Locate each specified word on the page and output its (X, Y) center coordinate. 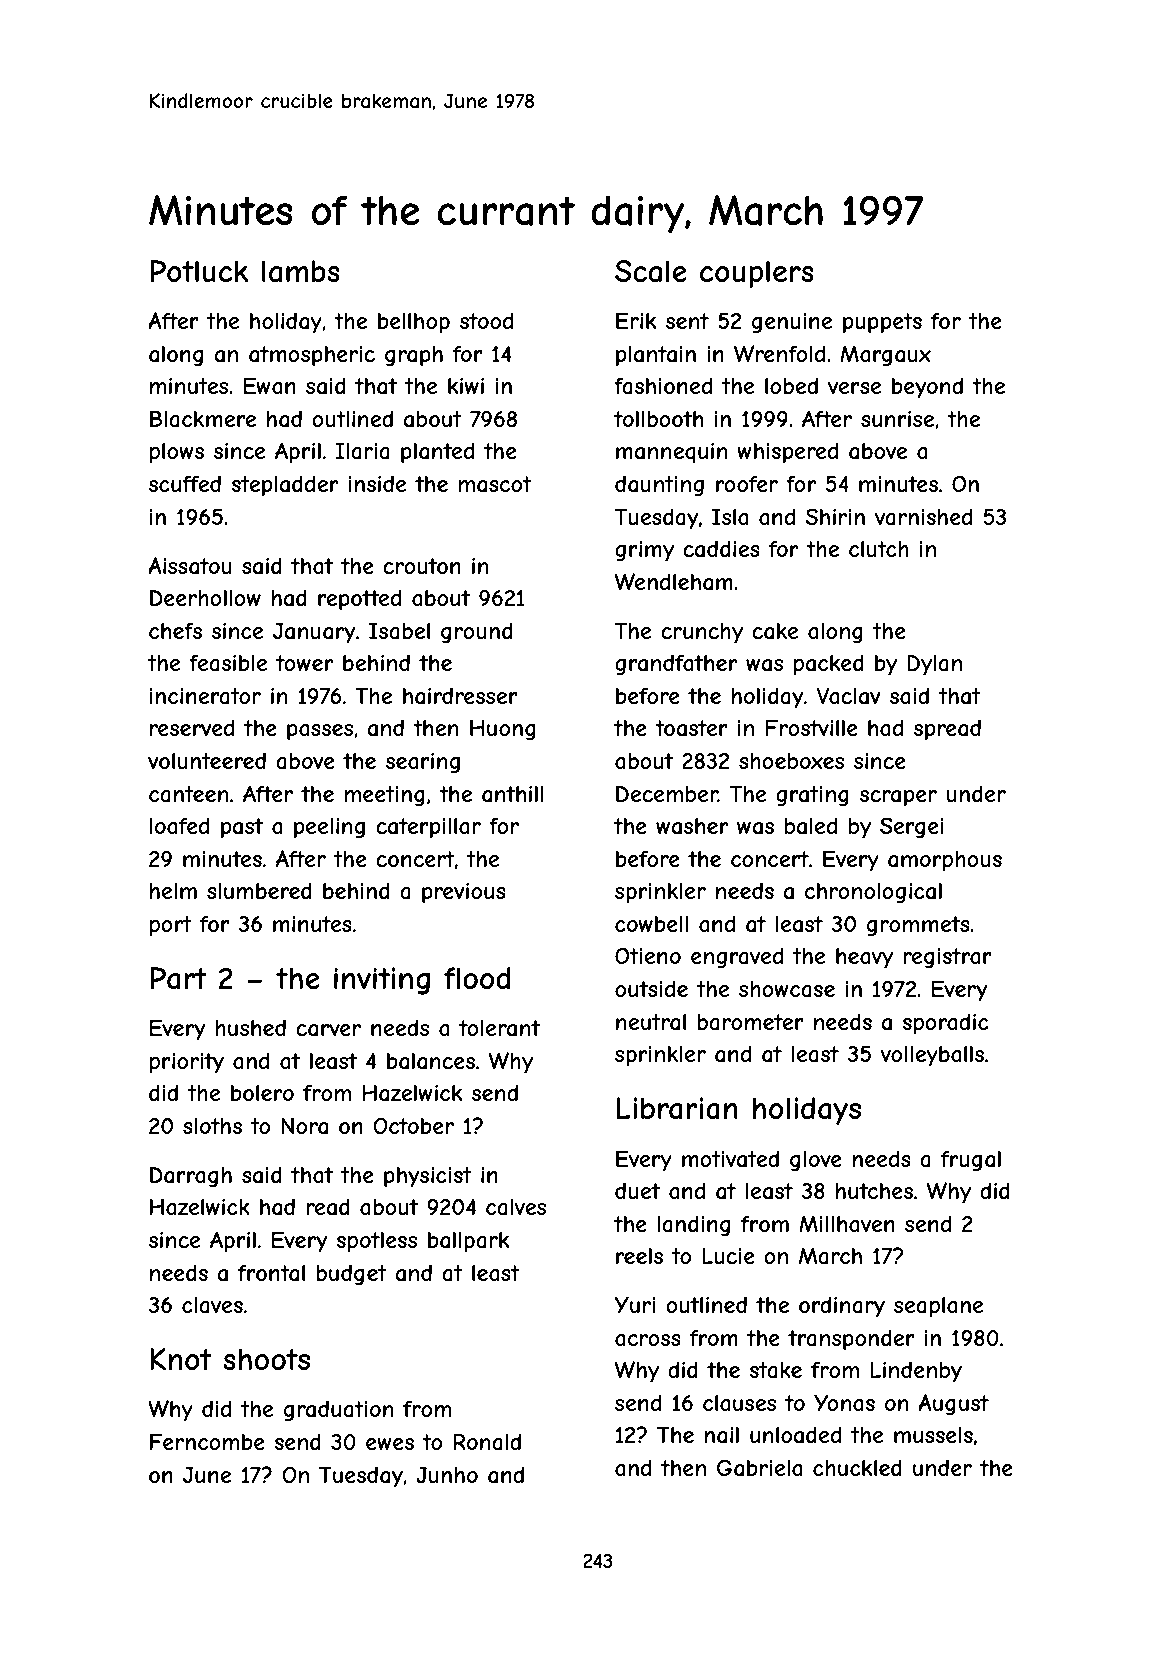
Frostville (812, 727)
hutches (874, 1191)
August (953, 1404)
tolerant (499, 1028)
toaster (691, 728)
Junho (447, 1475)
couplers (757, 274)
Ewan (270, 386)
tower (304, 663)
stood (486, 321)
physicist (428, 1177)
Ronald (487, 1442)
